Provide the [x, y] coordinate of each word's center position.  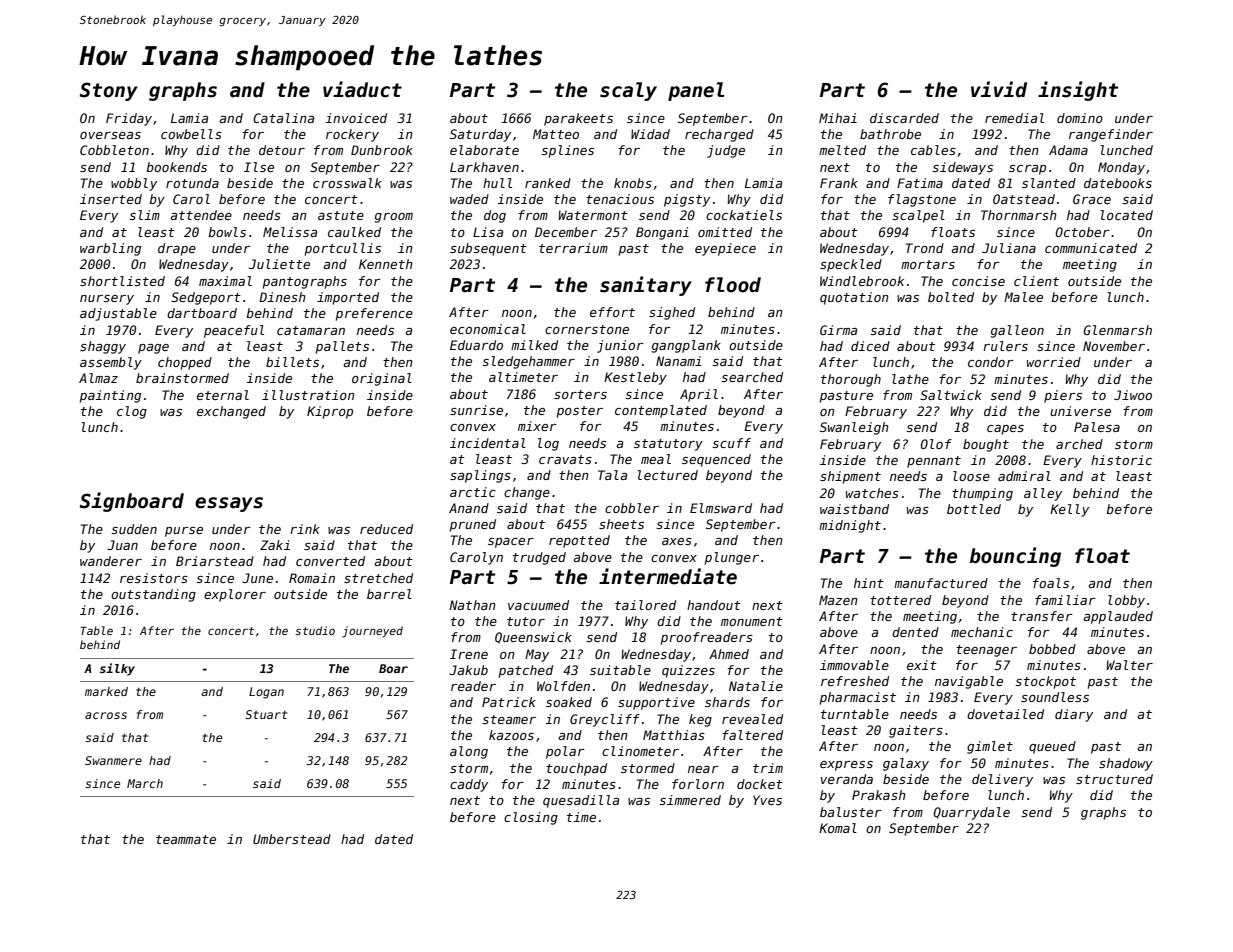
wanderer [111, 561]
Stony [109, 91]
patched [526, 671]
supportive [656, 703]
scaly [628, 91]
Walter [1130, 665]
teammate [186, 839]
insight [1078, 91]
